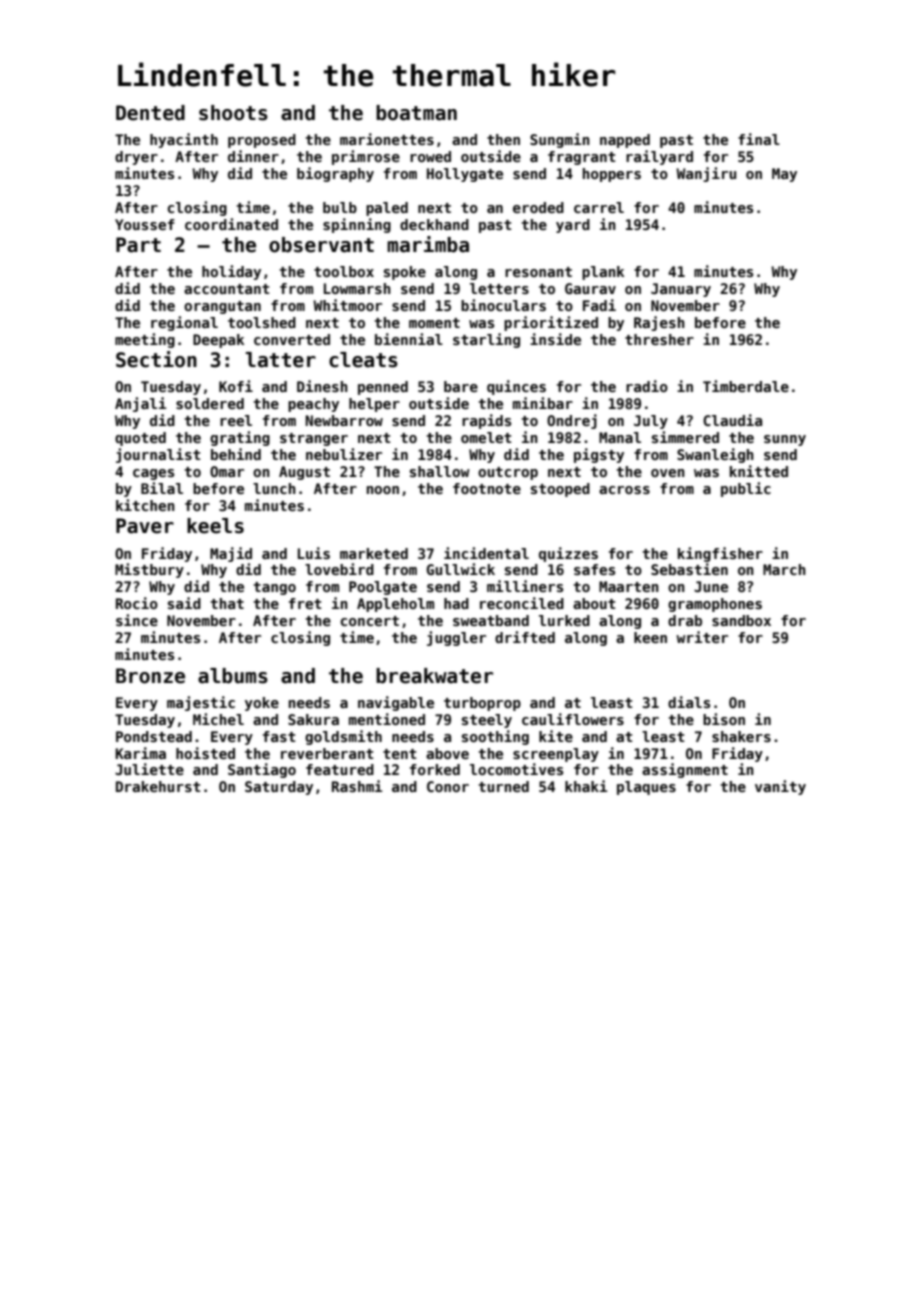 Image resolution: width=924 pixels, height=1308 pixels. Describe the element at coordinates (218, 341) in the image. I see `Deepak` at that location.
